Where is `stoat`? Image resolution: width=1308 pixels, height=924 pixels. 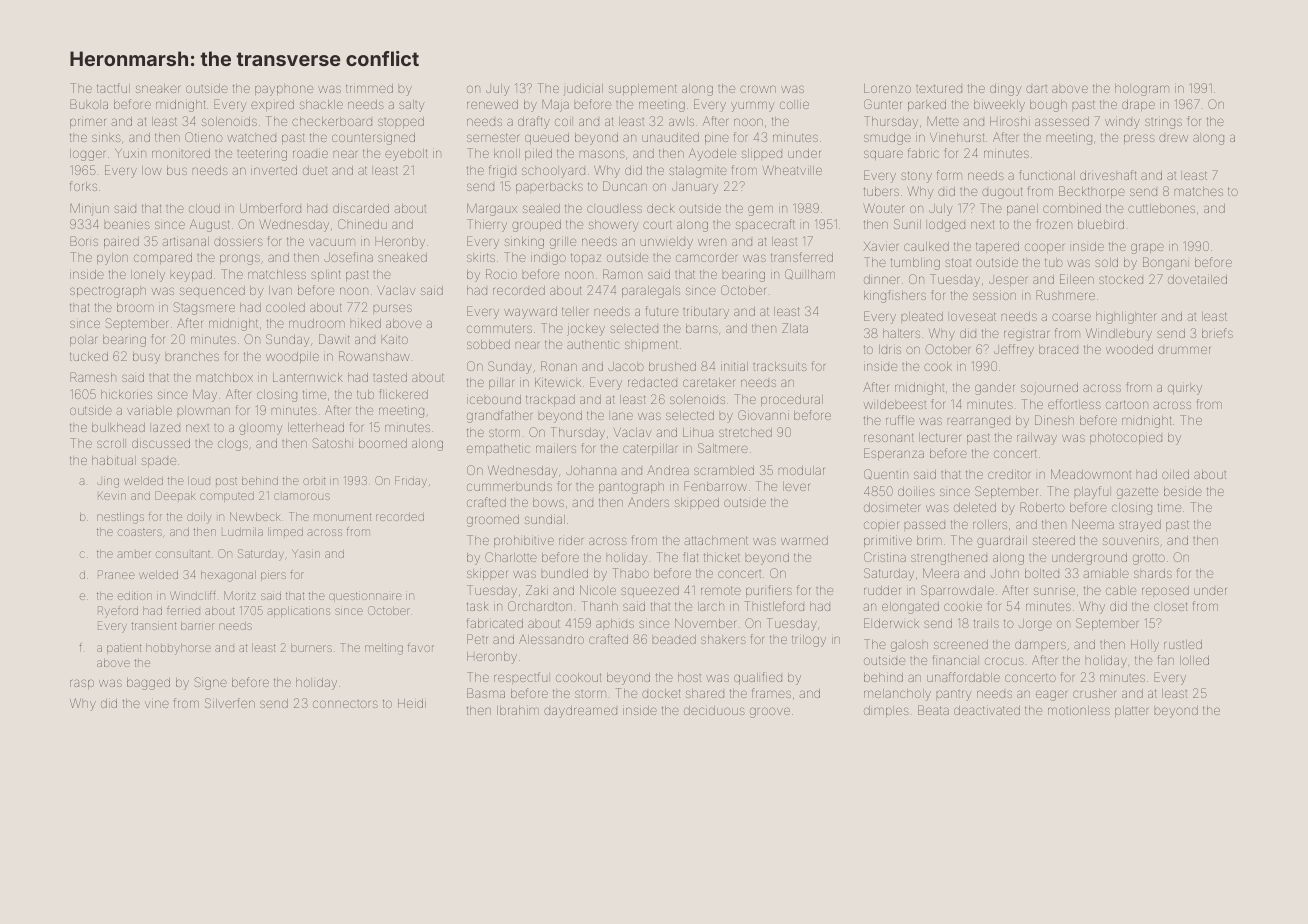
stoat is located at coordinates (958, 262).
